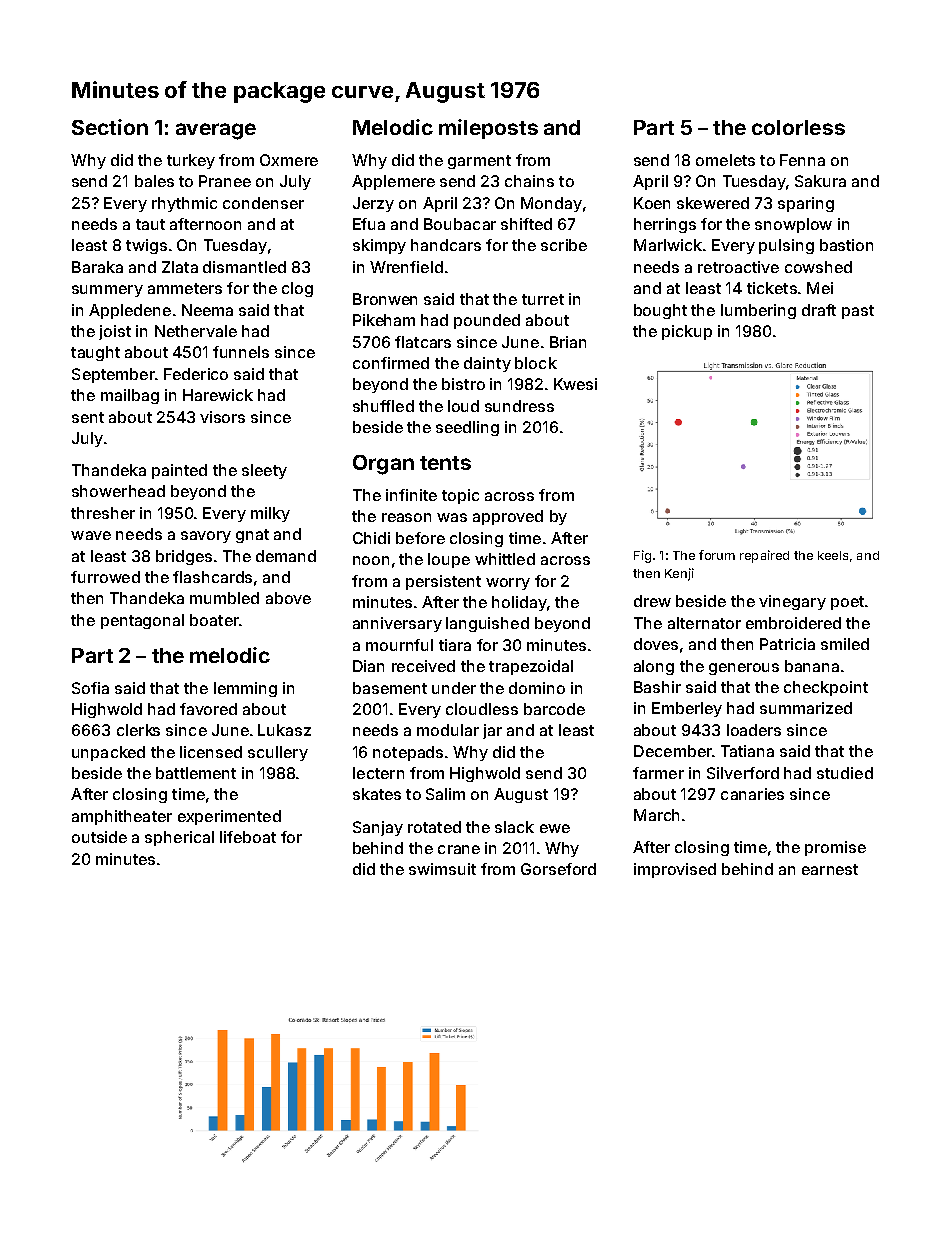  I want to click on Neema, so click(207, 310).
